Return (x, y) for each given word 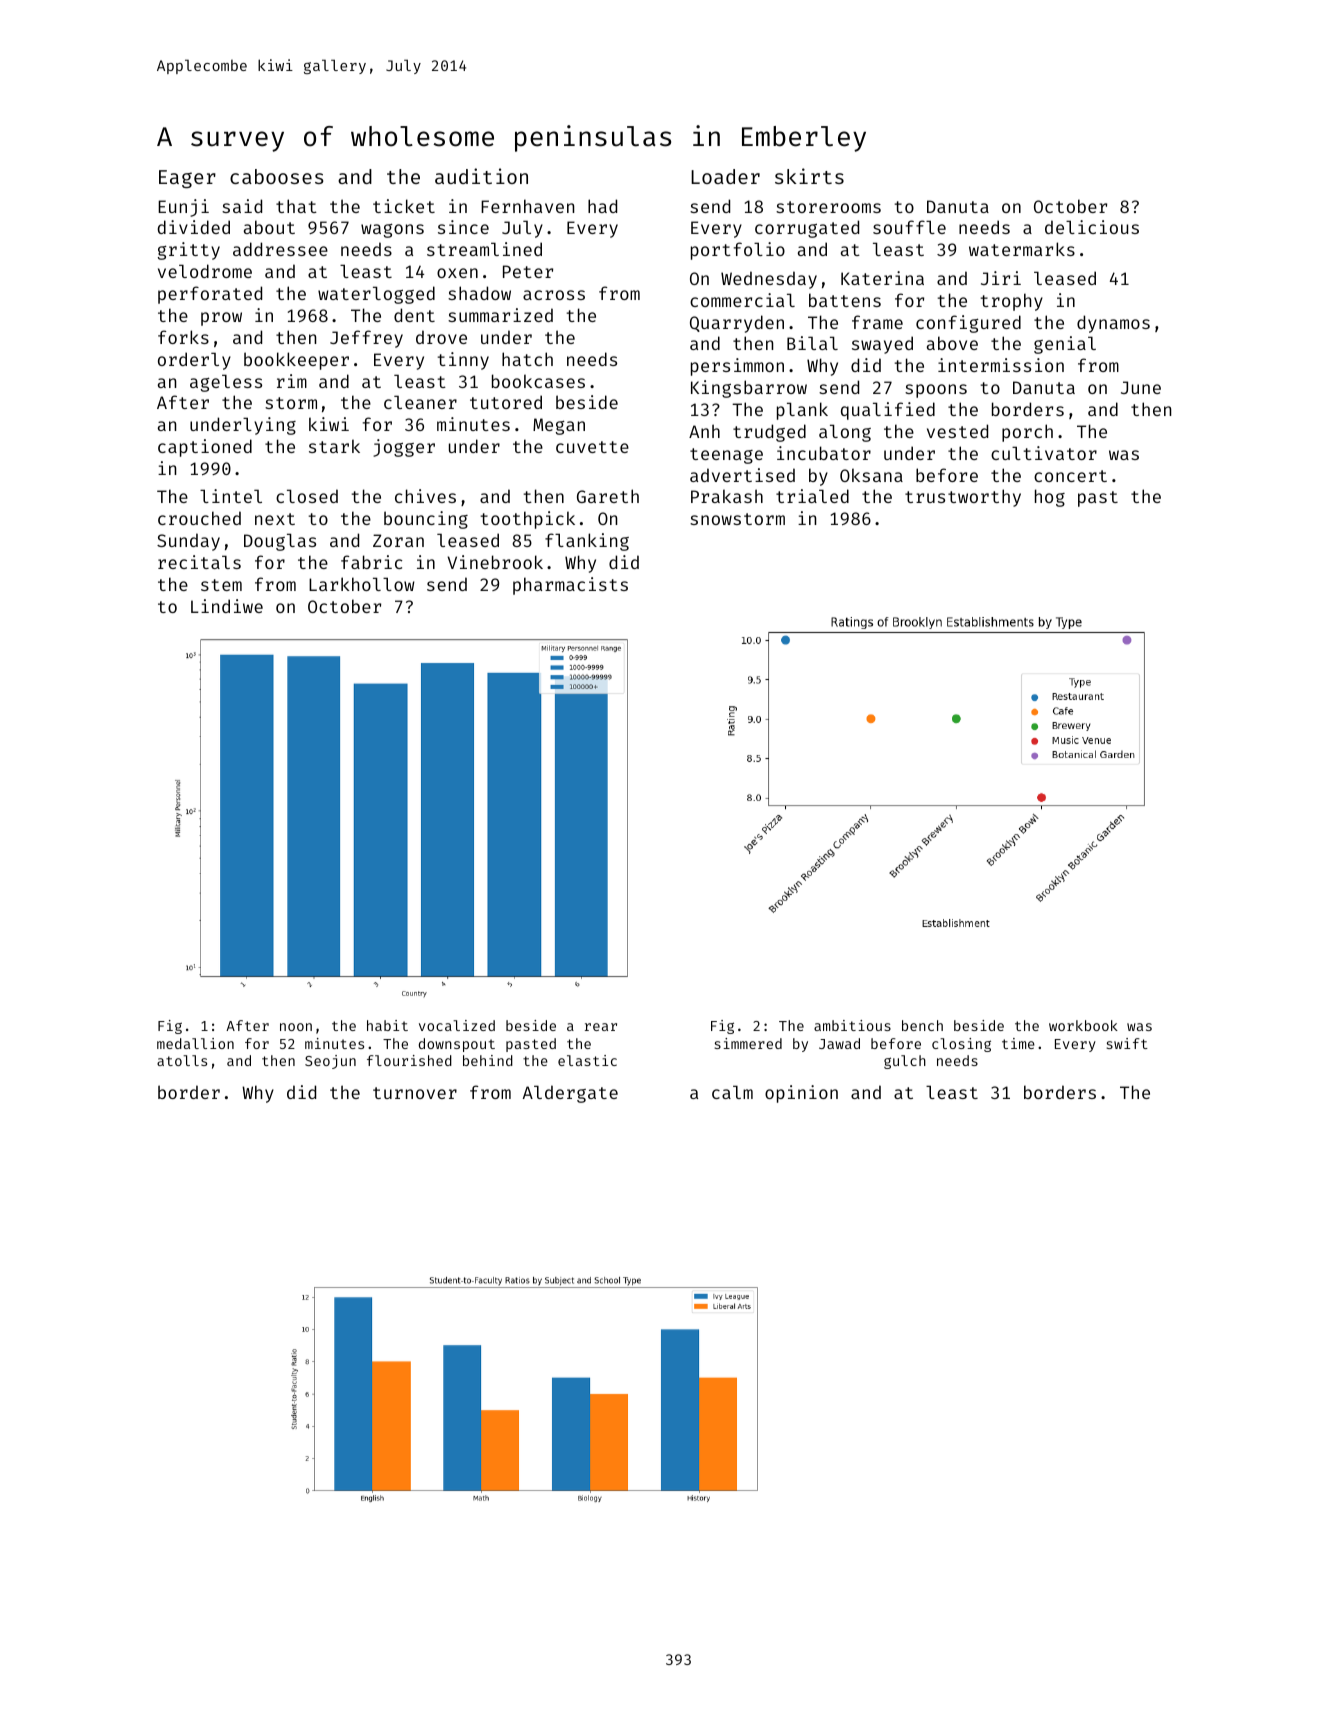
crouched (199, 518)
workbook (1083, 1025)
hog (1050, 498)
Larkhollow (362, 584)
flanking (587, 542)
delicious (1092, 227)
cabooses (277, 176)
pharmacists (570, 586)
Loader (725, 176)
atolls (182, 1060)
